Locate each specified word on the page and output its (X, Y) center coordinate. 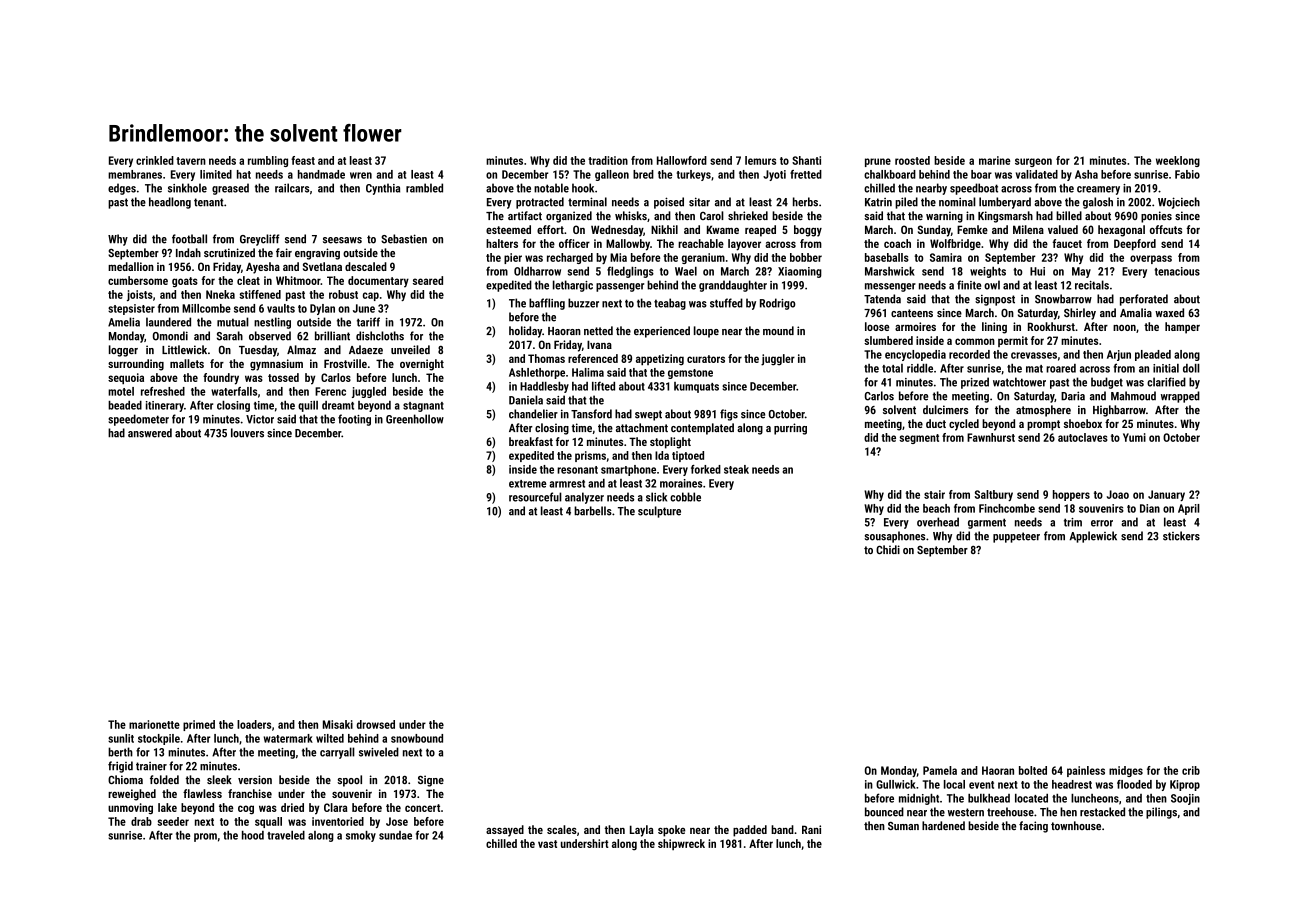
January (1166, 495)
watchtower (1019, 382)
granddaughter (733, 286)
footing (354, 420)
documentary (378, 282)
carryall (337, 753)
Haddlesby (544, 387)
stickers (1181, 536)
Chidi (888, 549)
